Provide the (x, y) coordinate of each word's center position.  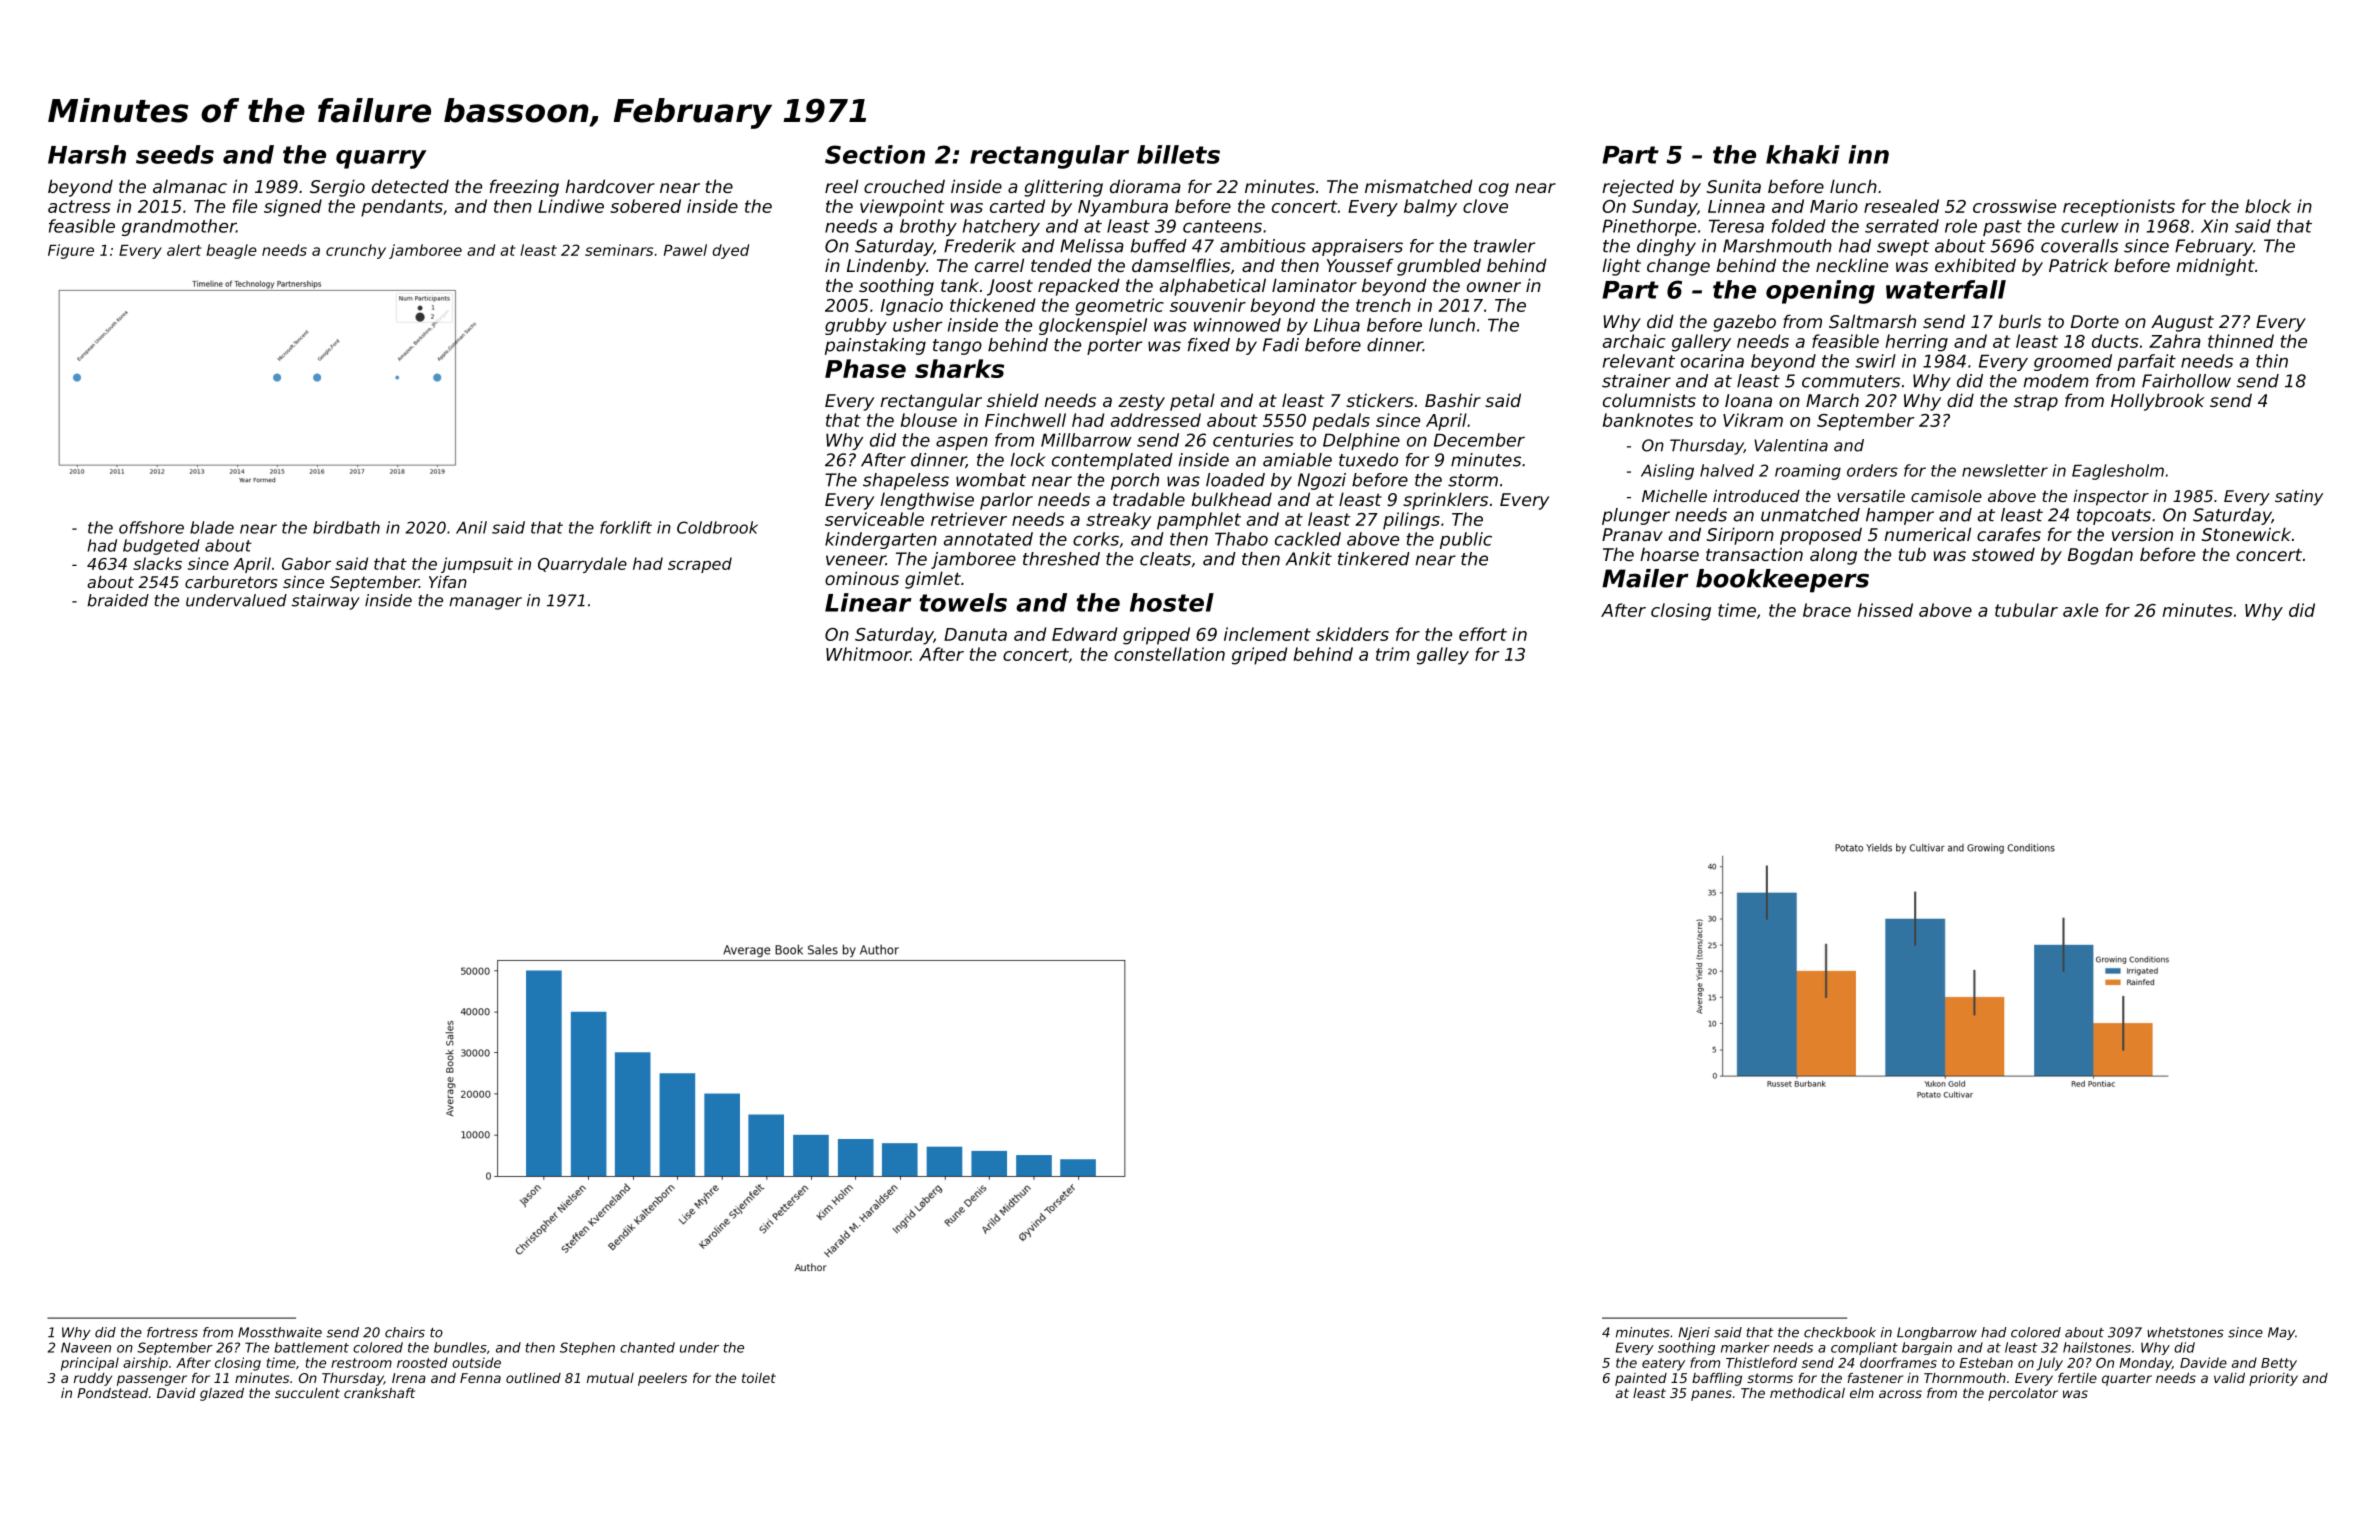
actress (79, 206)
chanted (647, 1347)
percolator (2023, 1394)
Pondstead (112, 1393)
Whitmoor (868, 654)
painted (1641, 1379)
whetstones (2185, 1332)
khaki (1803, 154)
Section (875, 154)
